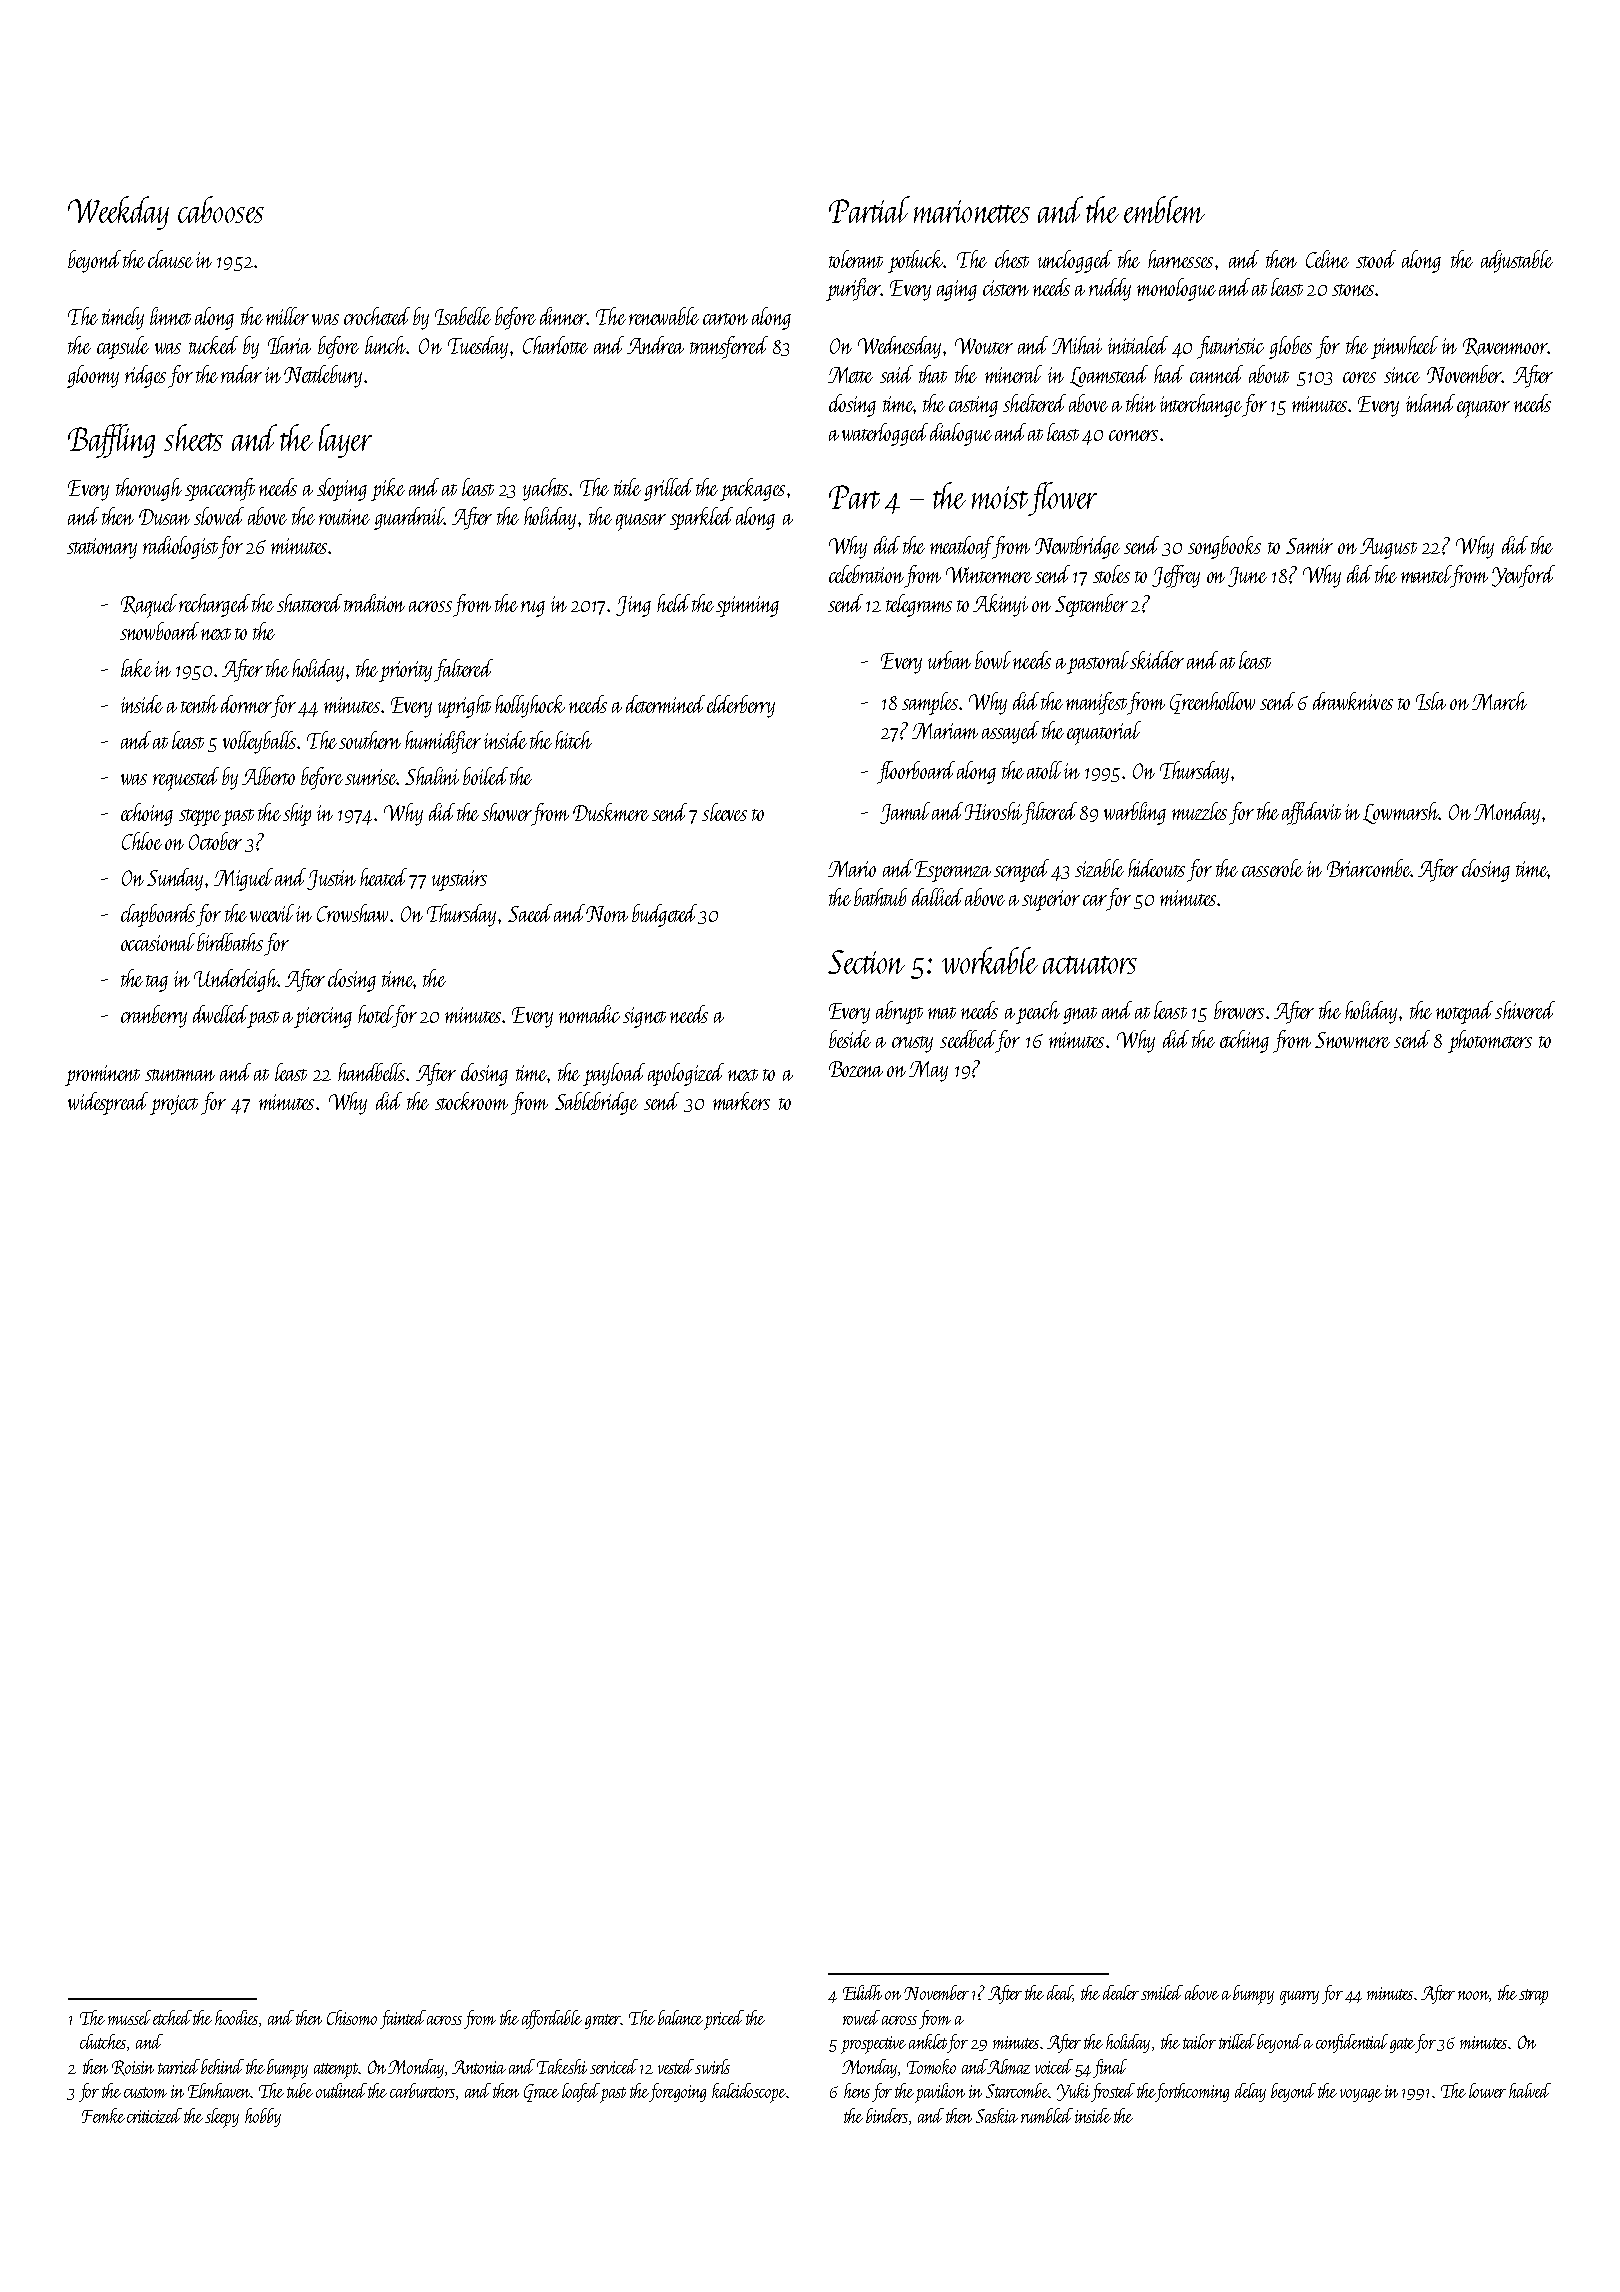 The image size is (1620, 2292). I want to click on waterlogged, so click(885, 434).
